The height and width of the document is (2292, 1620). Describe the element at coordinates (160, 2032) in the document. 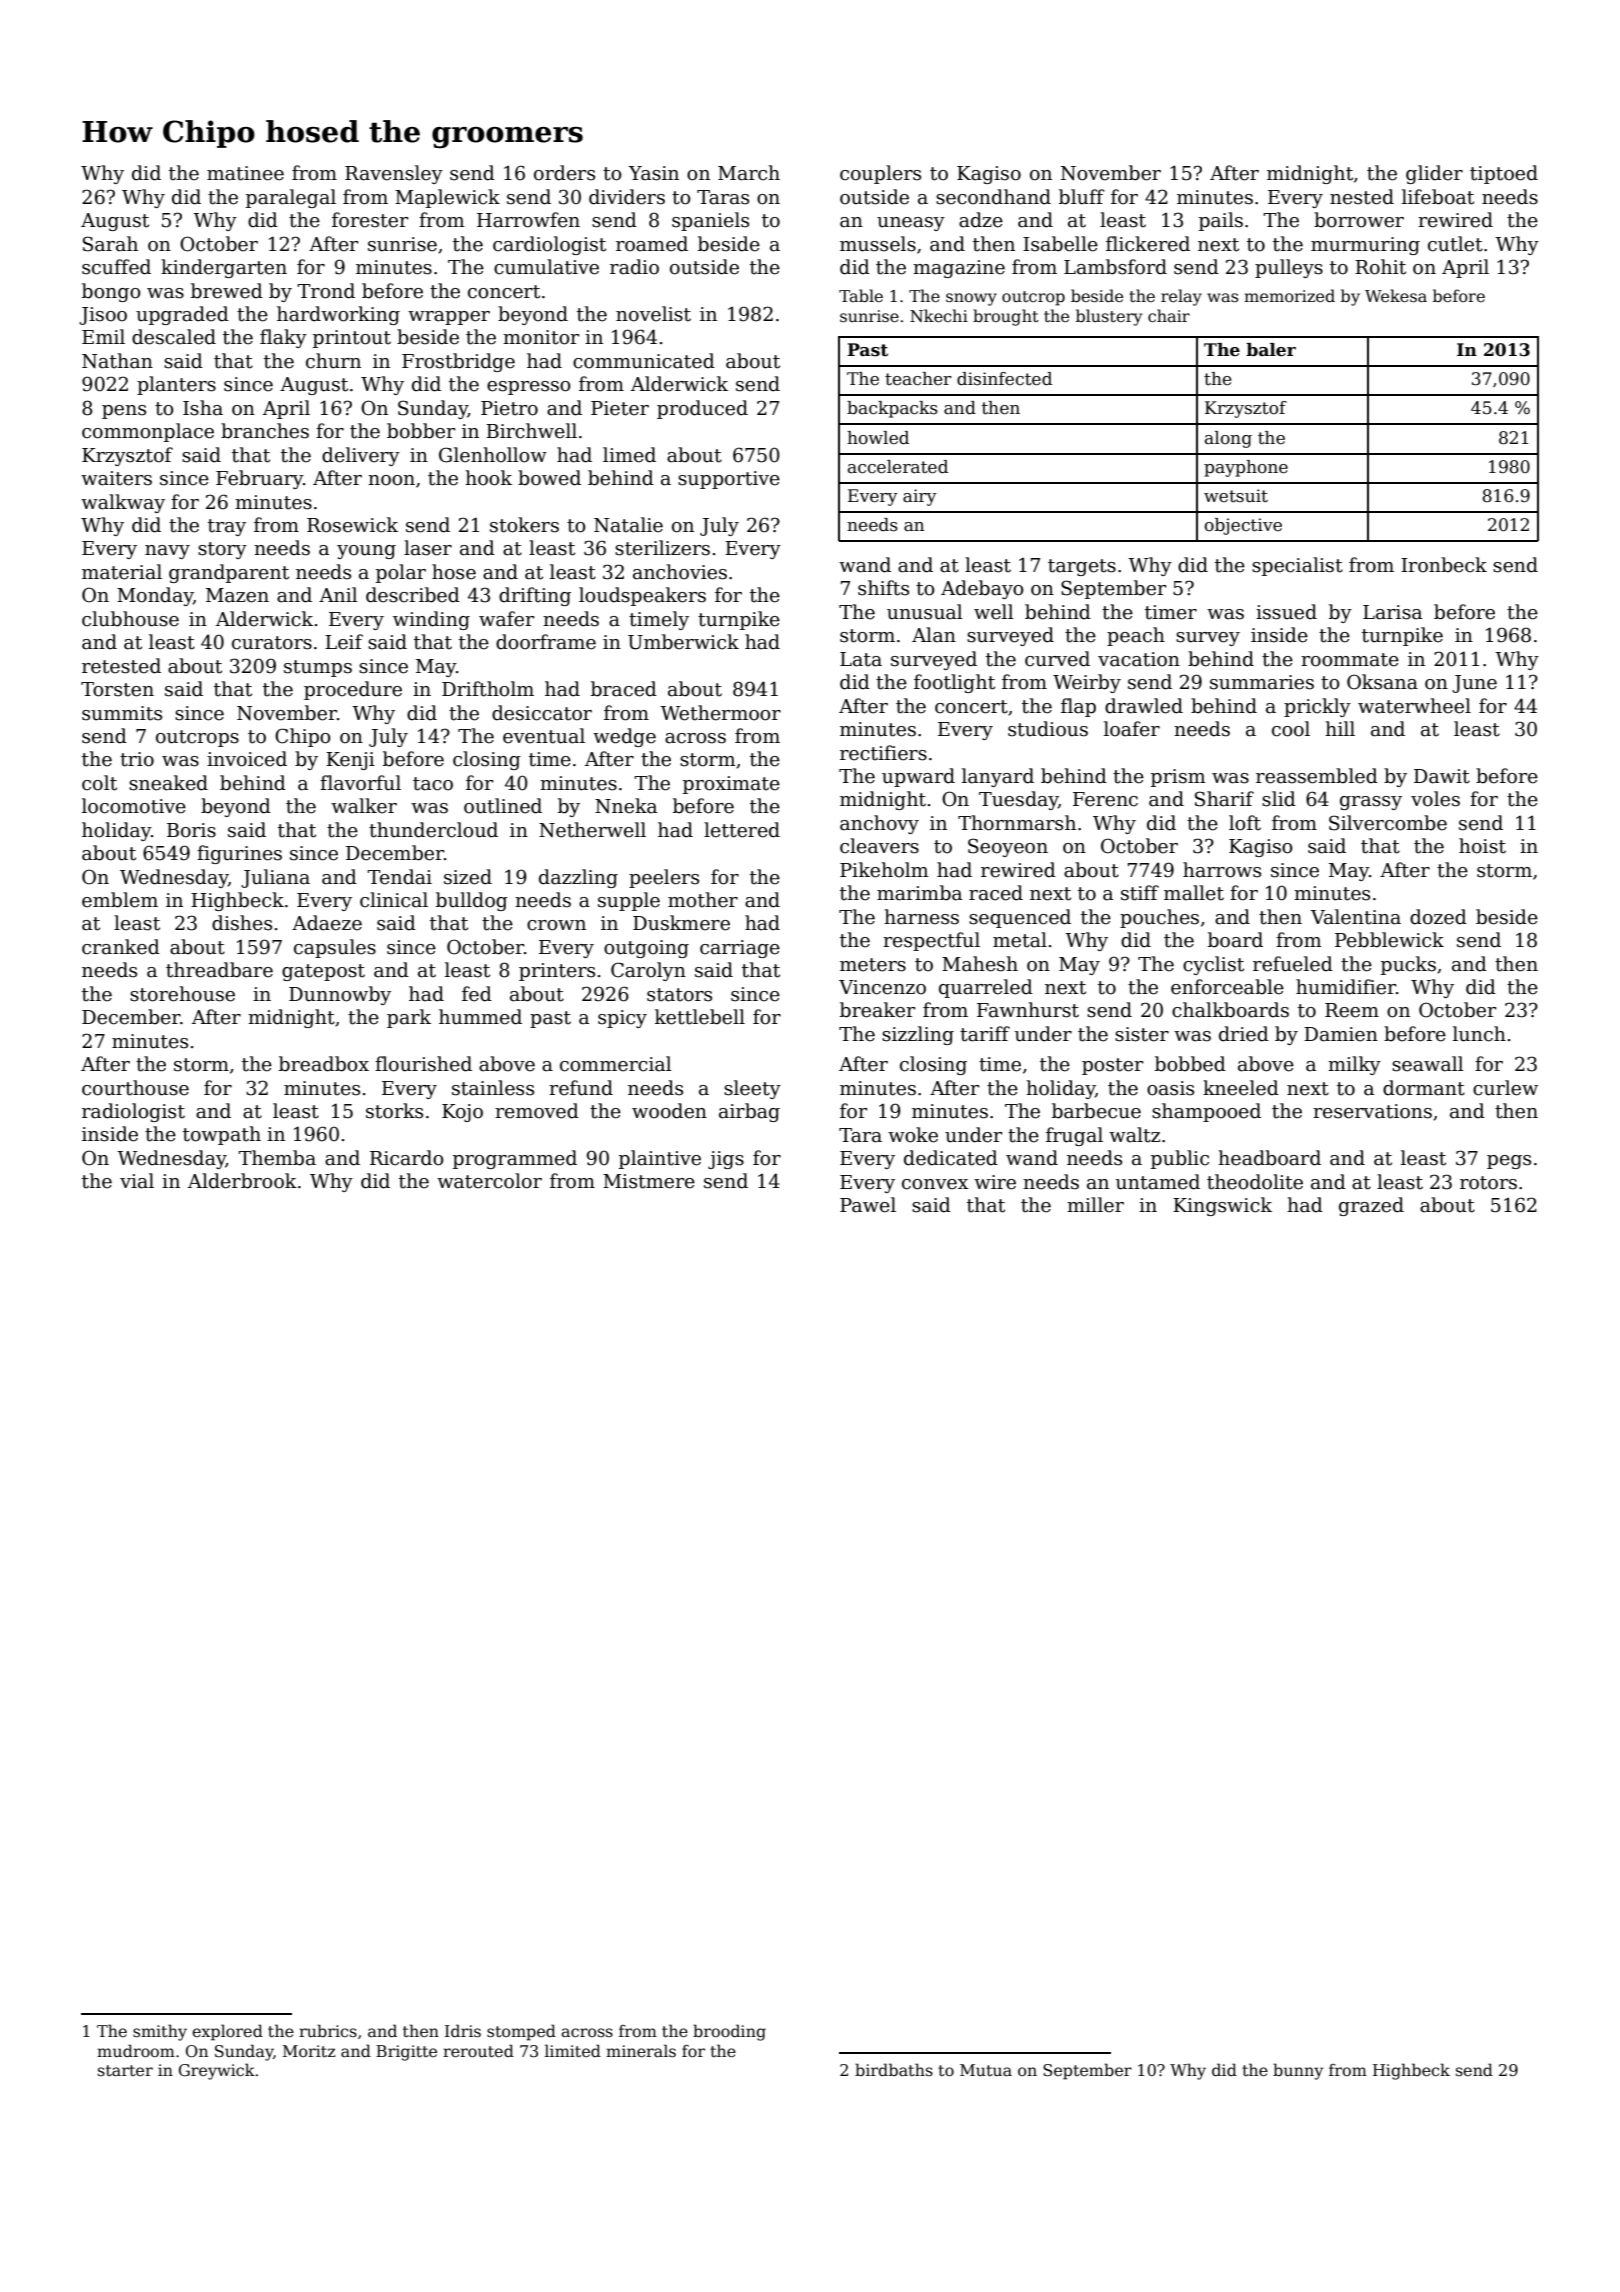

I see `smithy` at that location.
